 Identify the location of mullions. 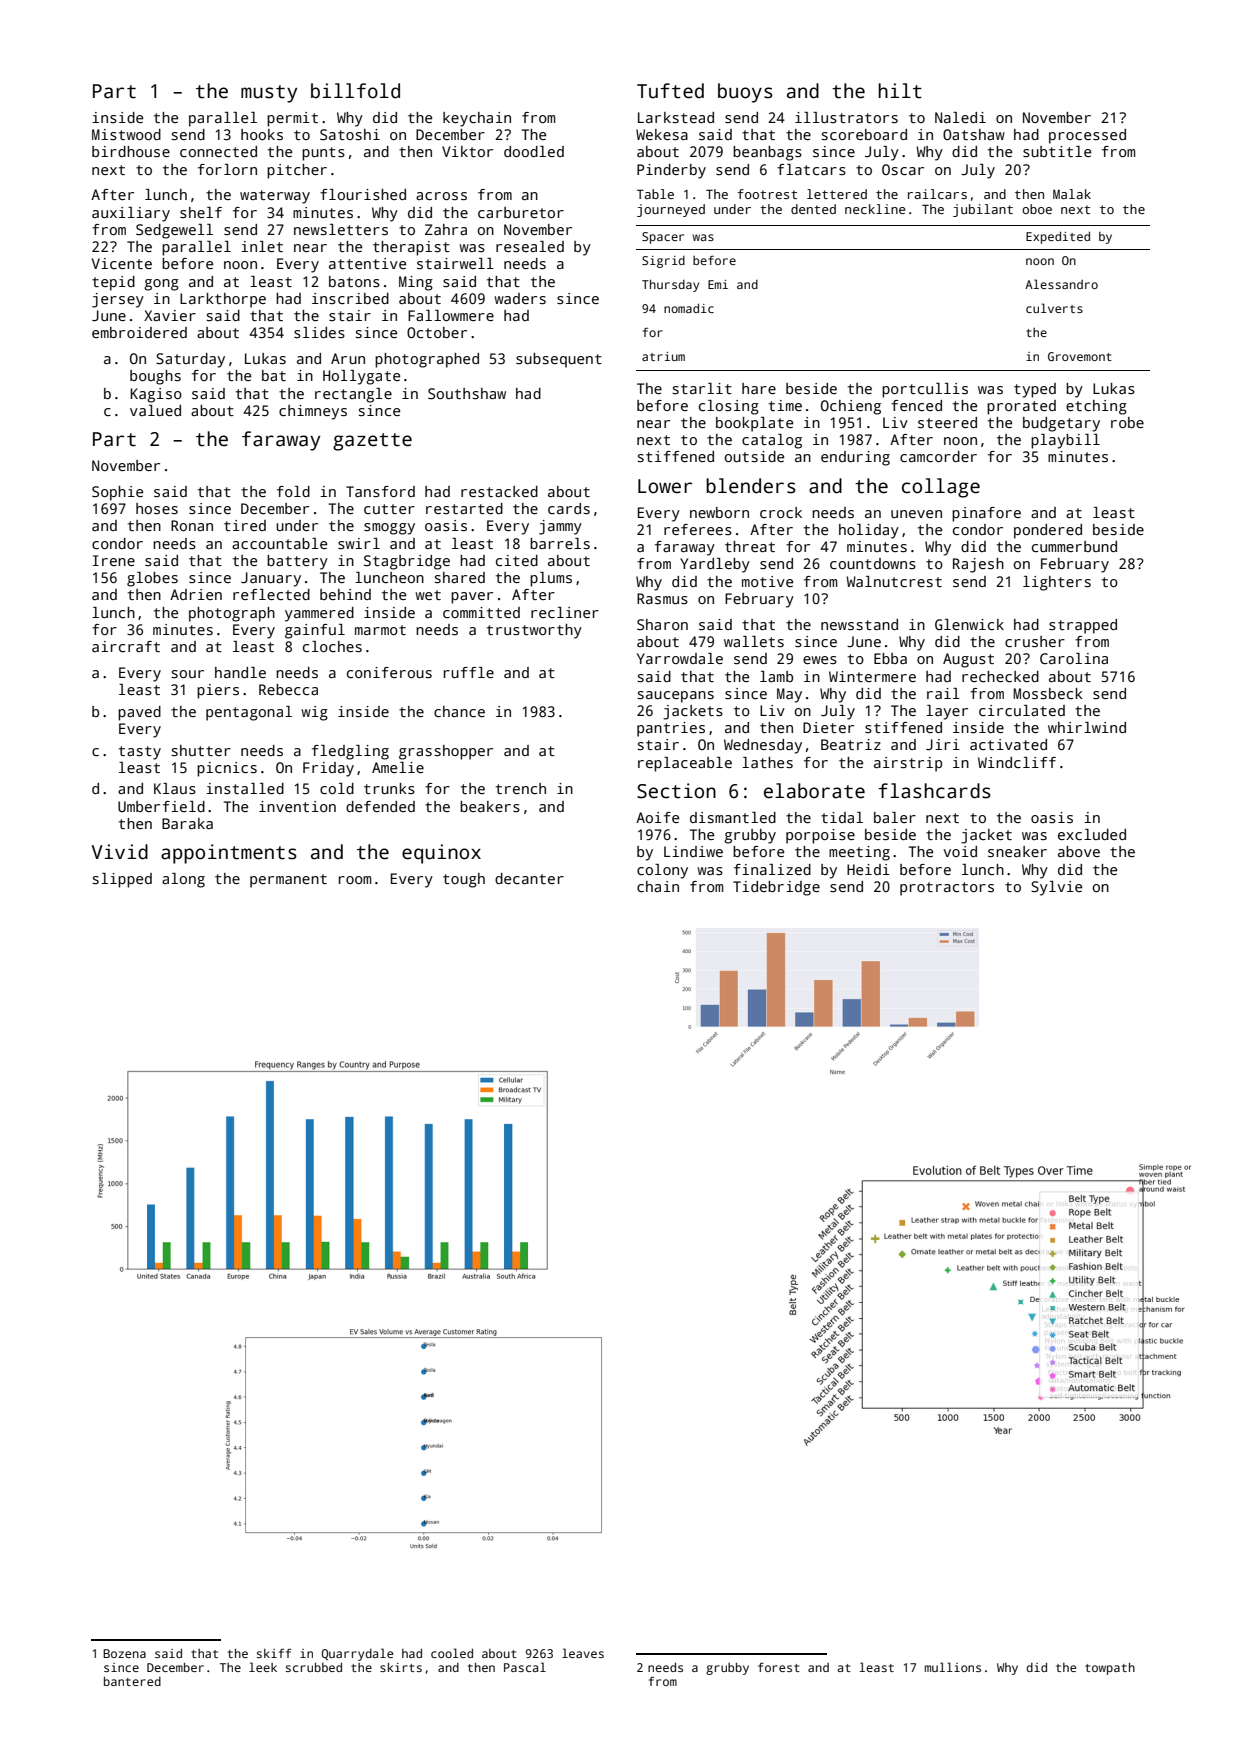
(953, 1667).
